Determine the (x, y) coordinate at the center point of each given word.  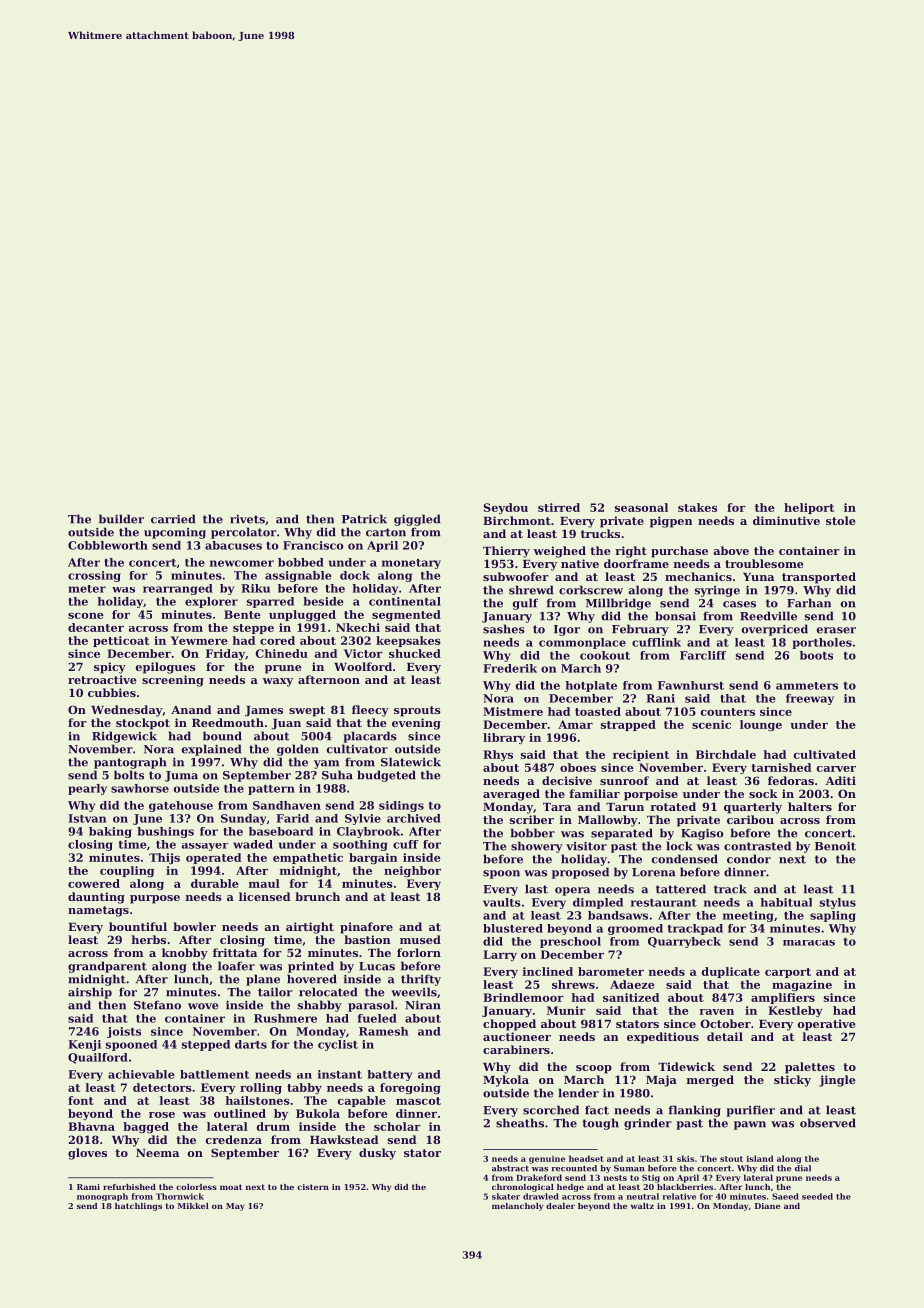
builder (121, 519)
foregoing (410, 1088)
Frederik (510, 668)
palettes (810, 1068)
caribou (750, 819)
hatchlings (138, 1207)
